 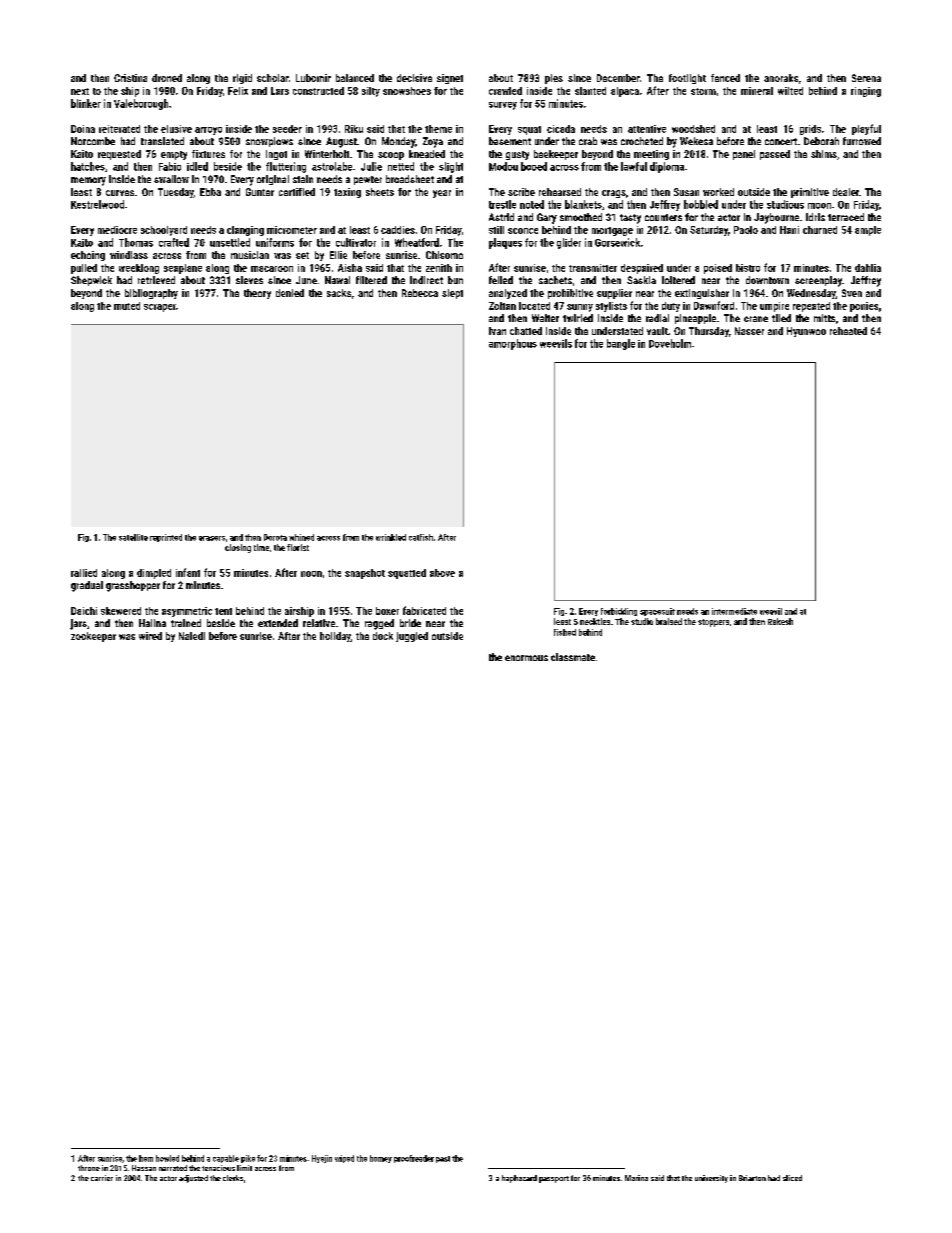 What do you see at coordinates (734, 611) in the screenshot?
I see `intermediate` at bounding box center [734, 611].
